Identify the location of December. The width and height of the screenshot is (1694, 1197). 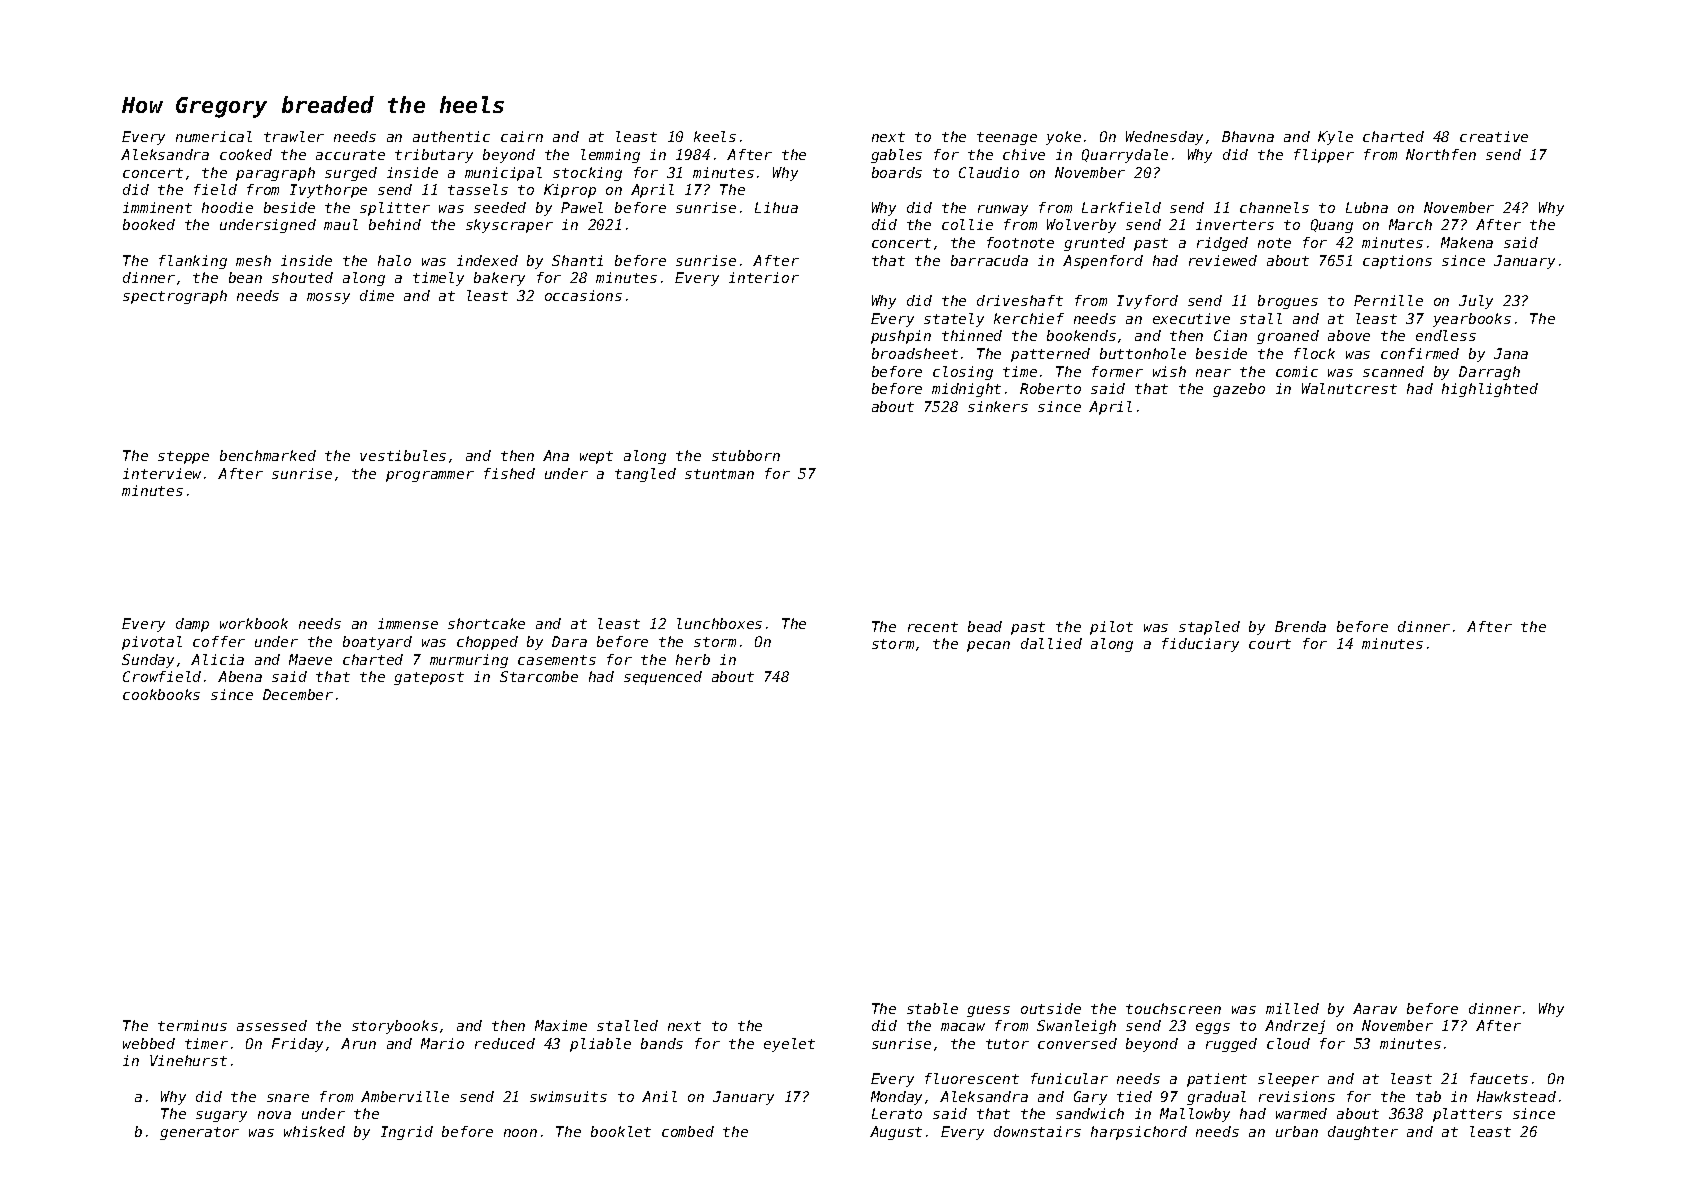
(298, 694).
